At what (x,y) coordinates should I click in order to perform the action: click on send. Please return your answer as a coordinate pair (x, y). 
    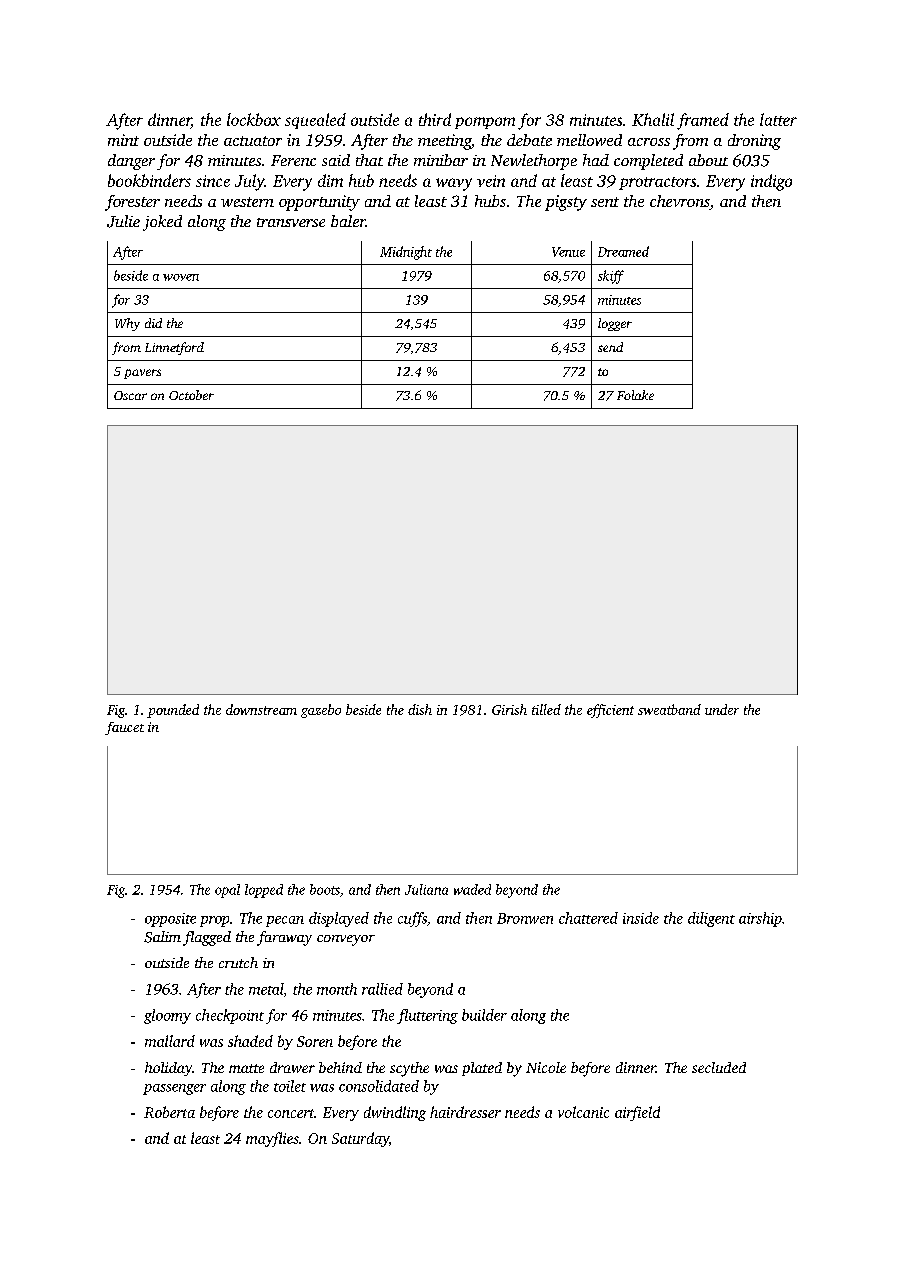
    Looking at the image, I should click on (610, 347).
